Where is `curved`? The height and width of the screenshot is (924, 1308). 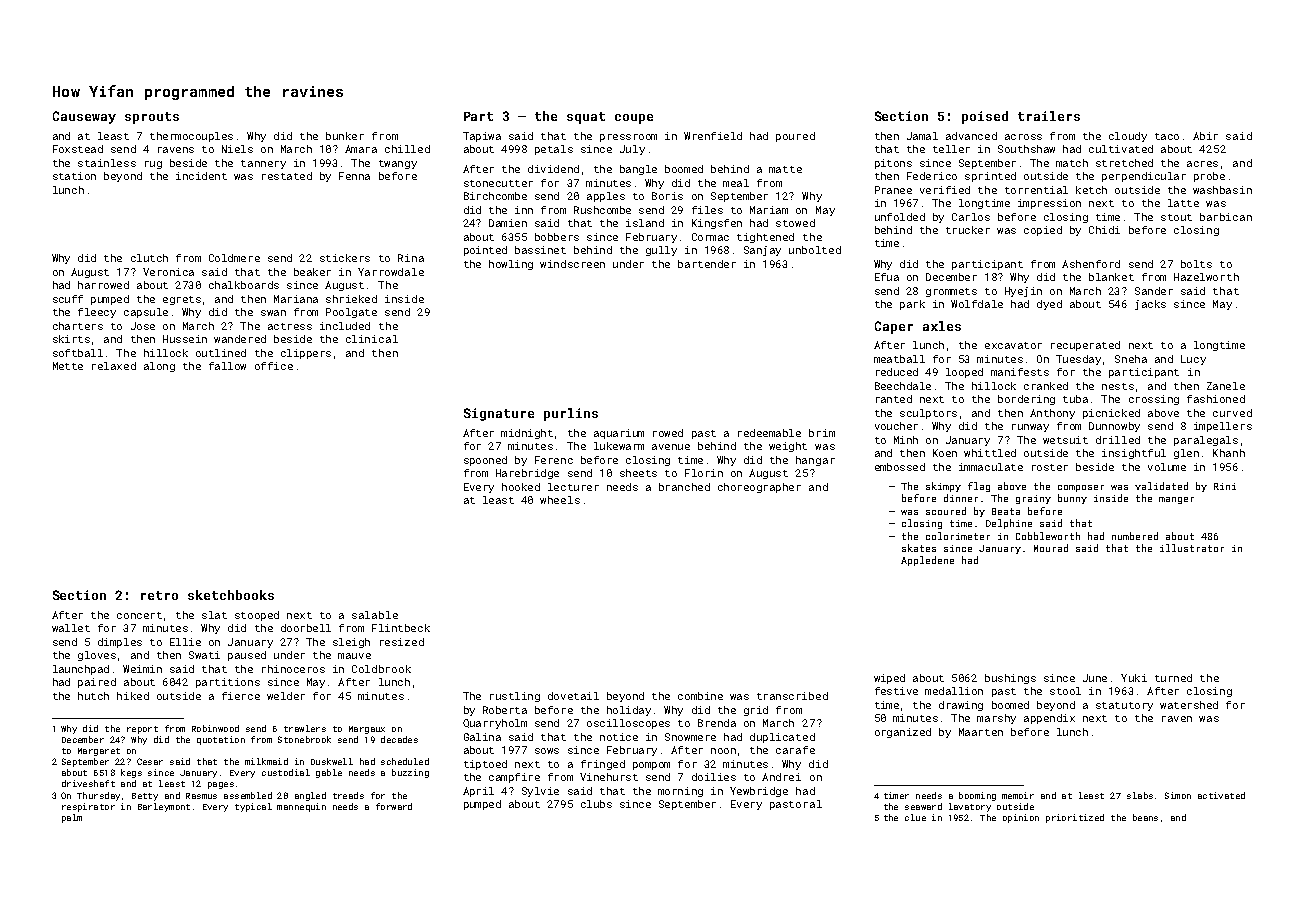 curved is located at coordinates (1232, 413).
